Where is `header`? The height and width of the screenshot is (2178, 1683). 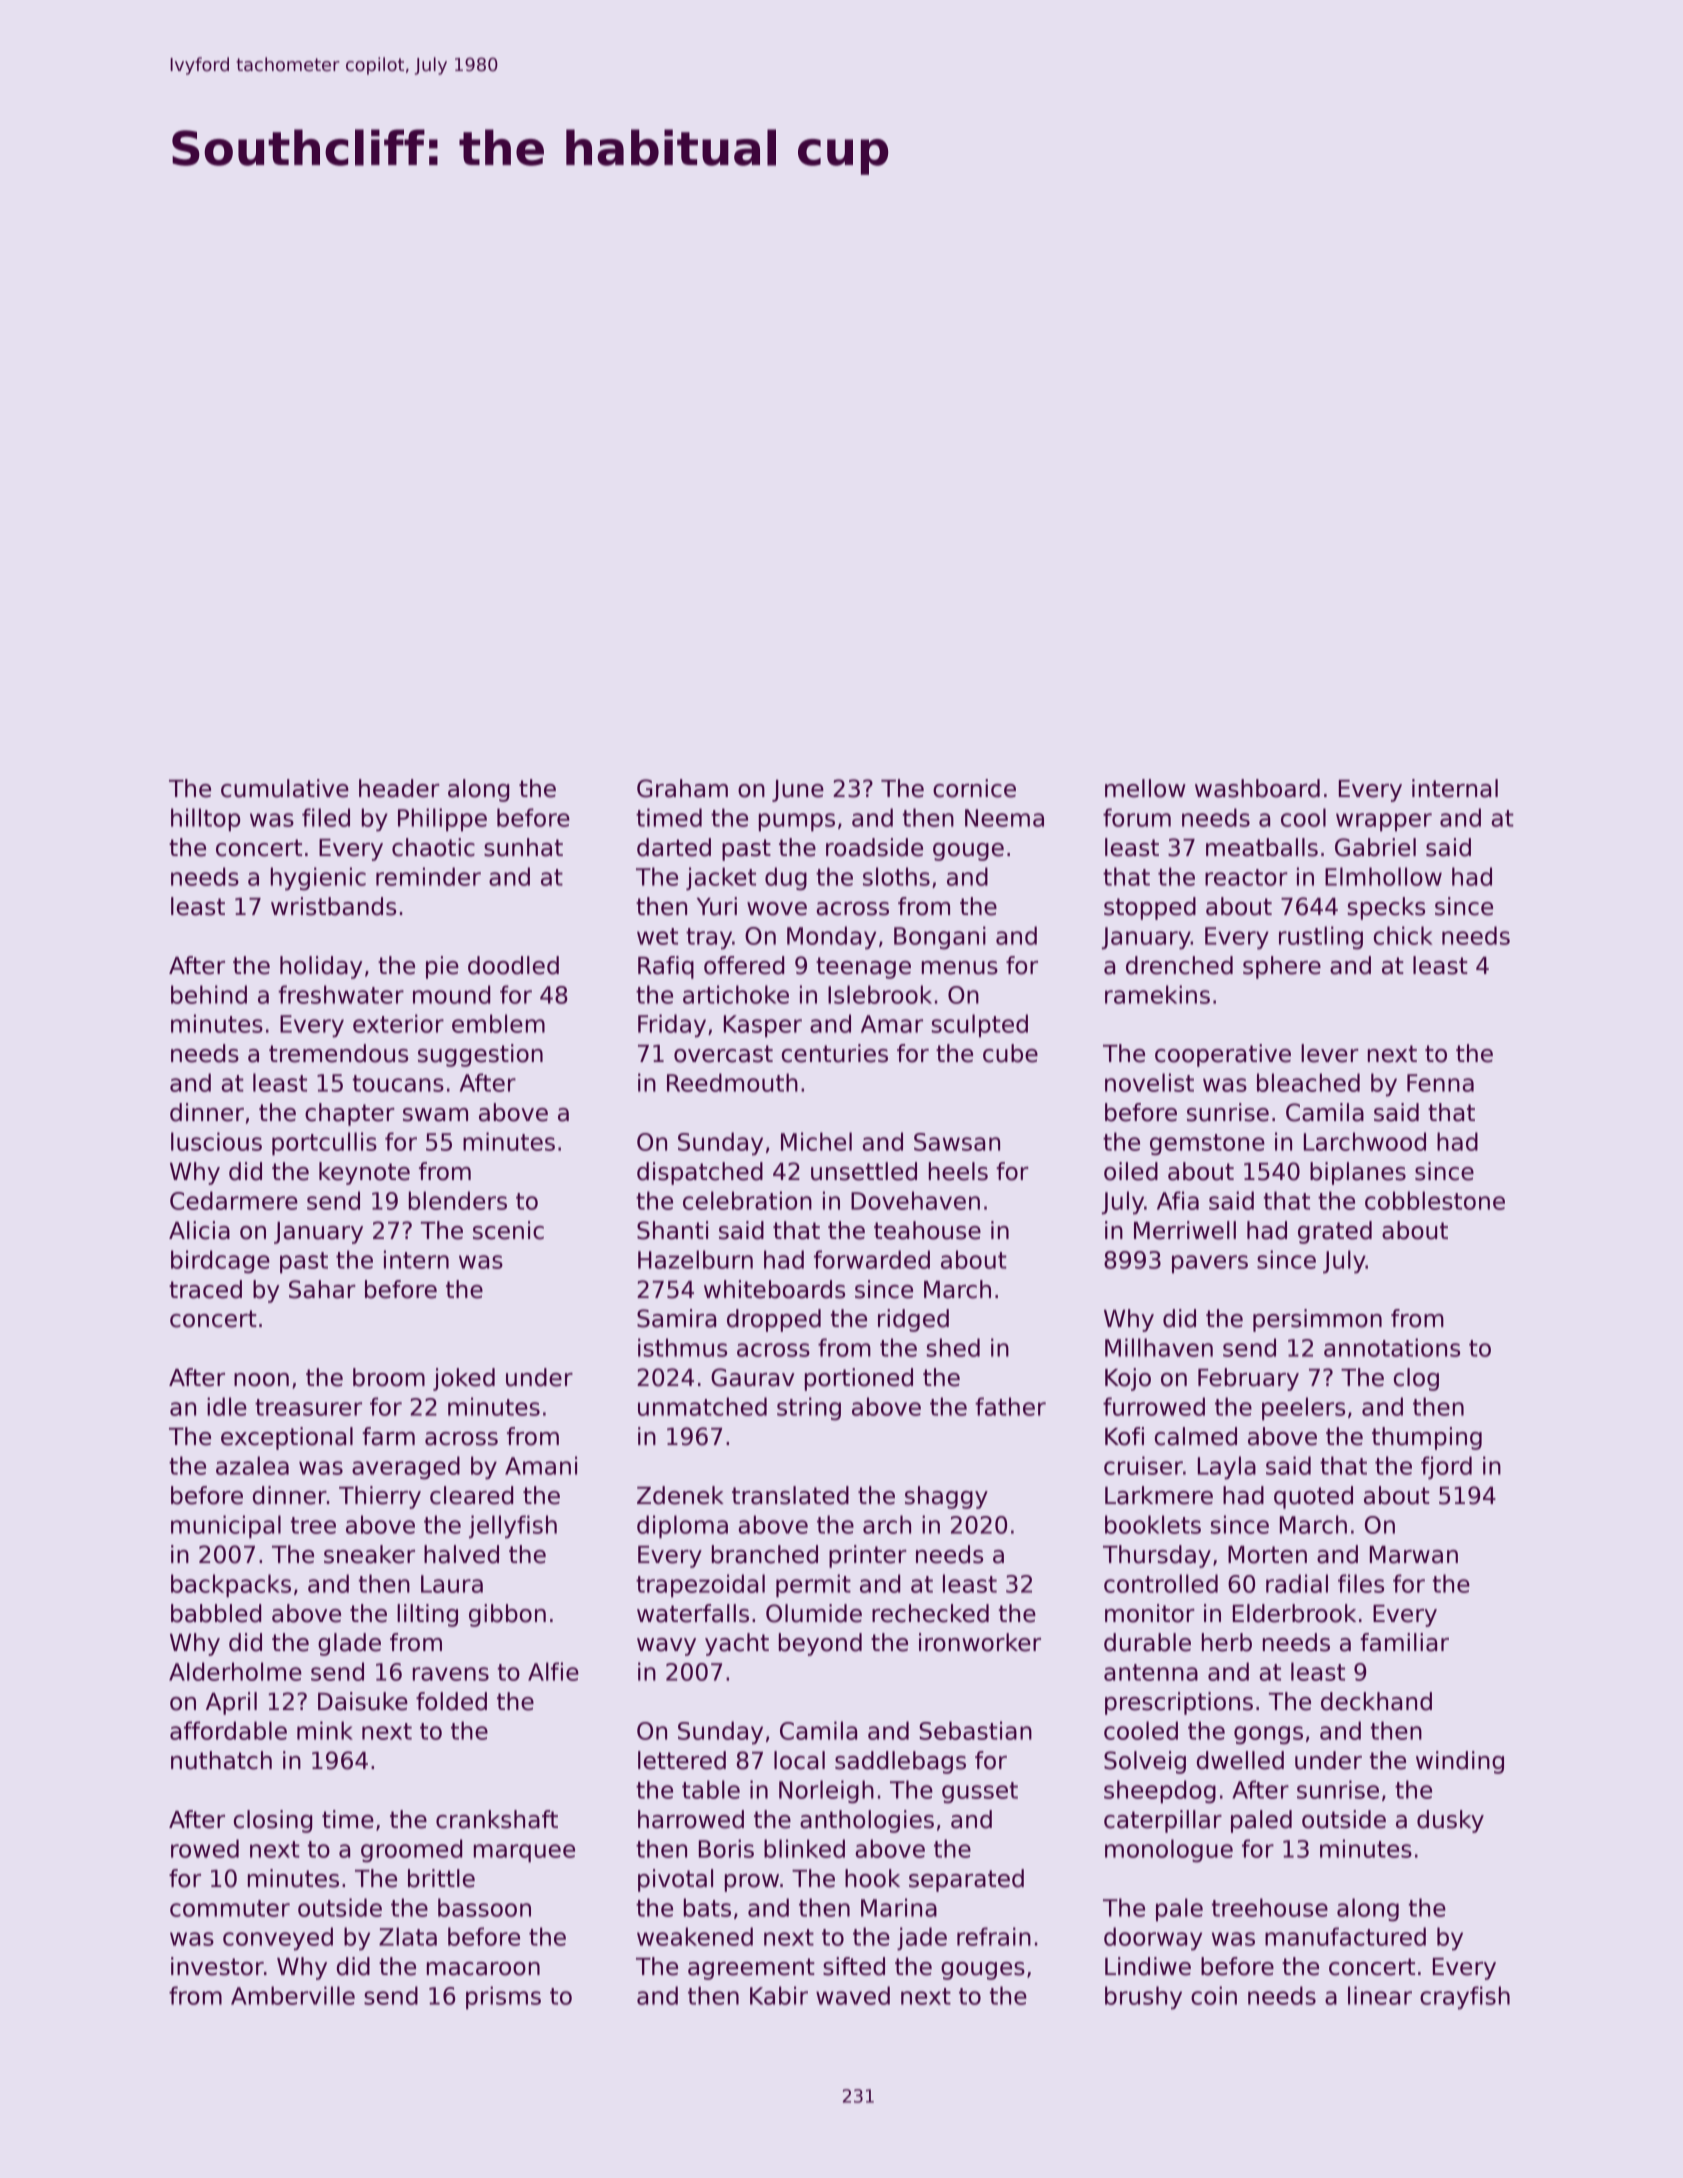 header is located at coordinates (399, 788).
